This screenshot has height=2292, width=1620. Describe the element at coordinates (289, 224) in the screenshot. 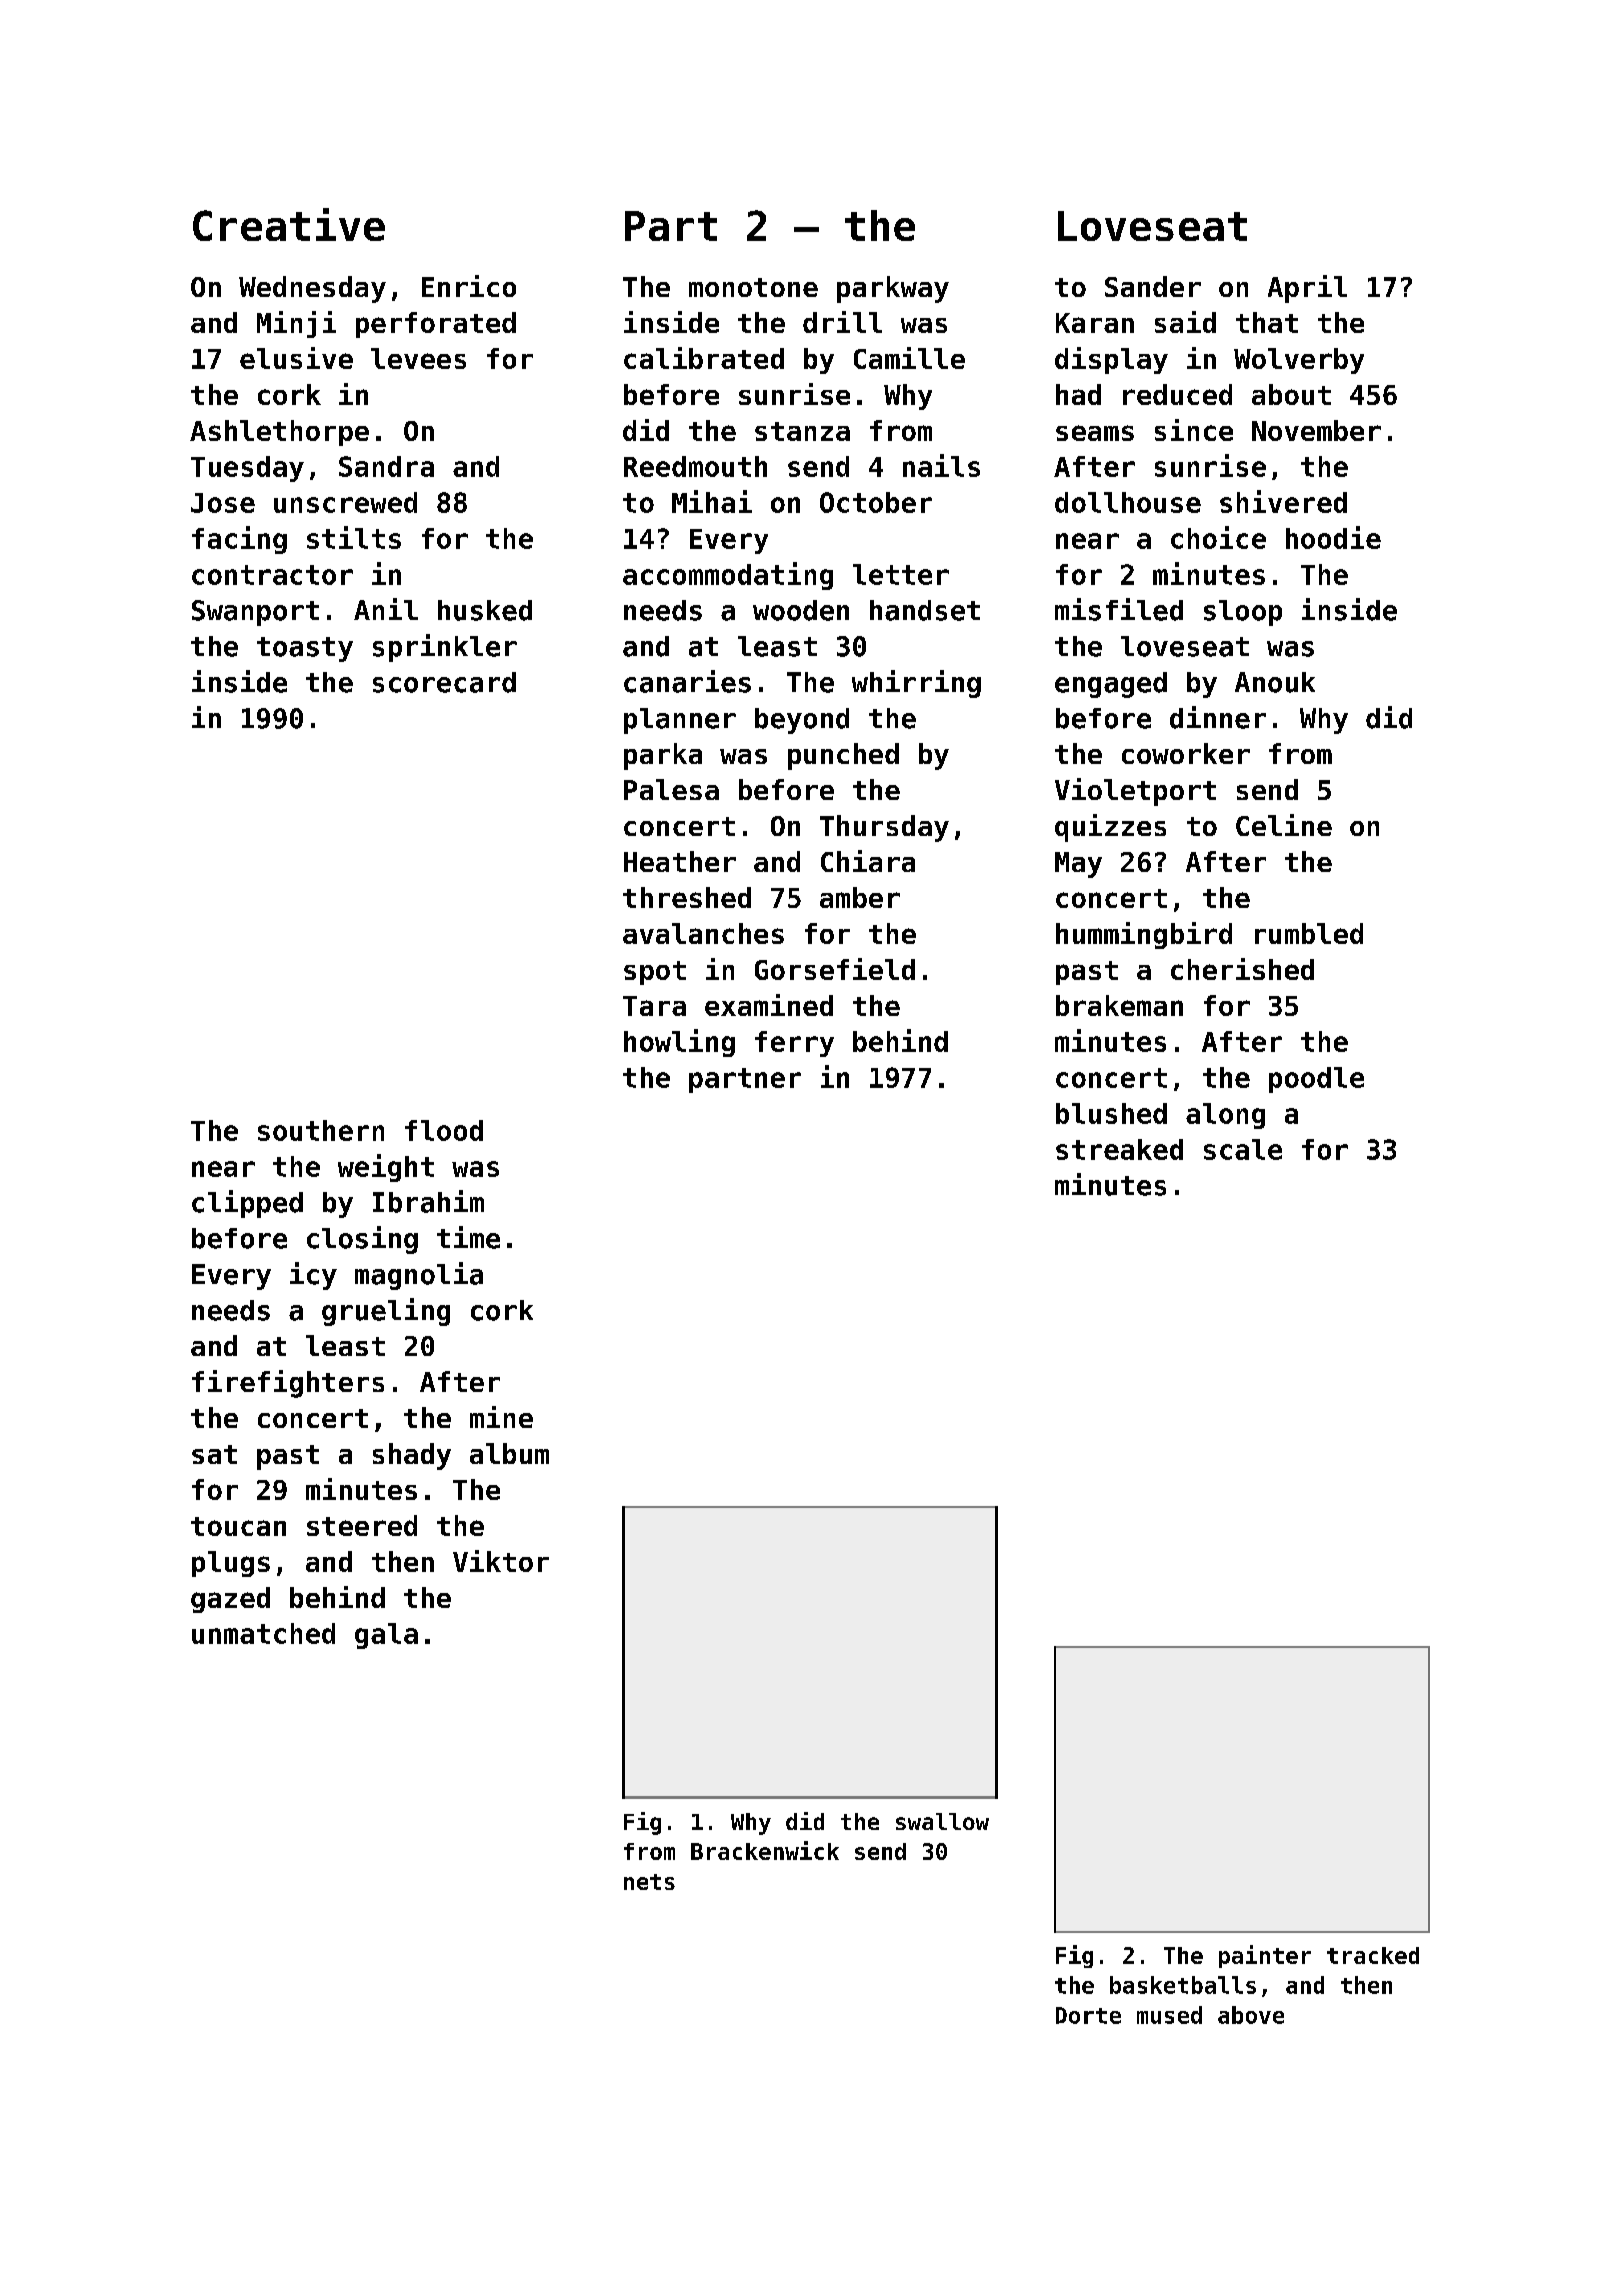

I see `Creative` at that location.
